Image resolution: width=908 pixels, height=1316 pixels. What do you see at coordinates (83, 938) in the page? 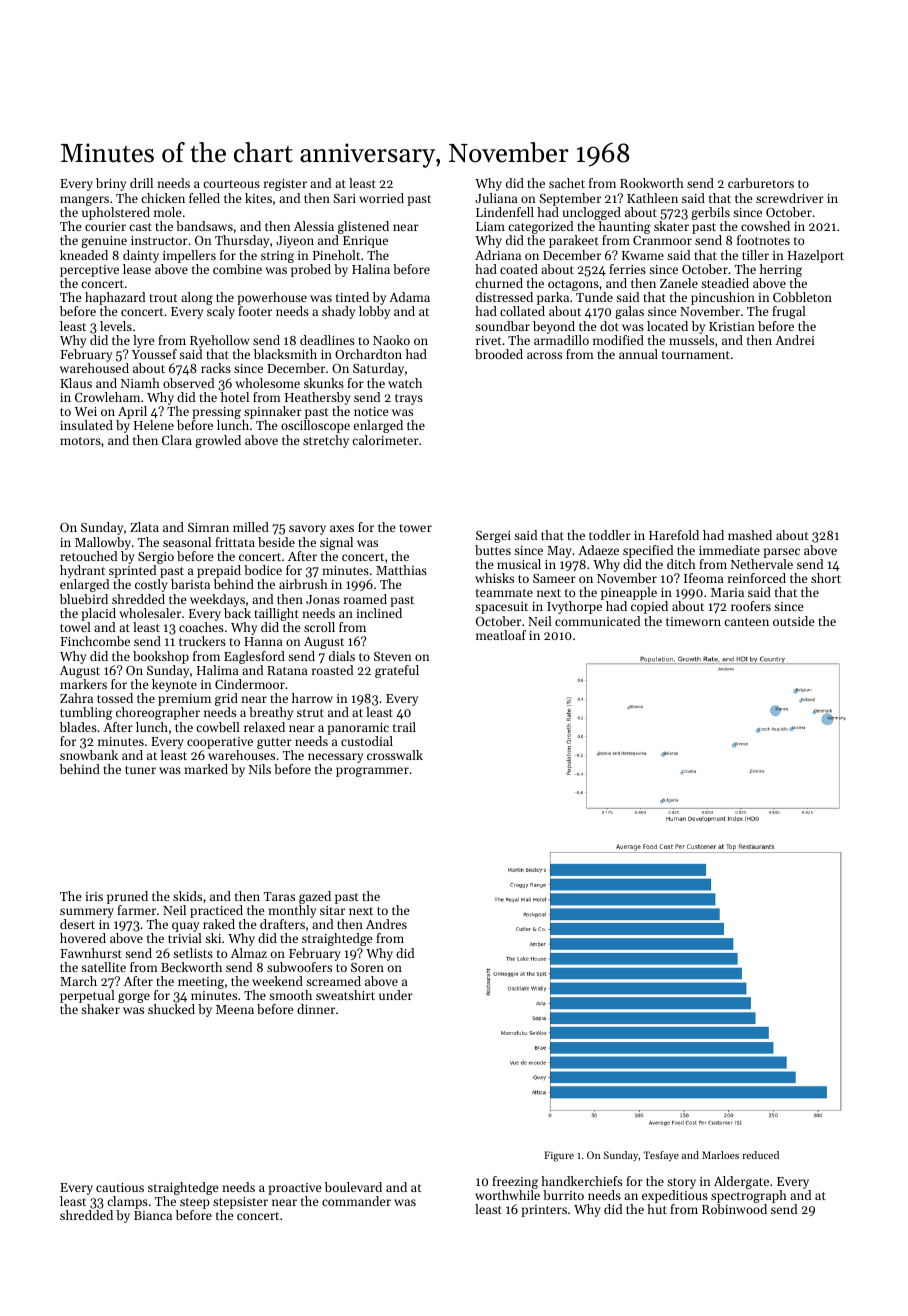
I see `hovered` at bounding box center [83, 938].
